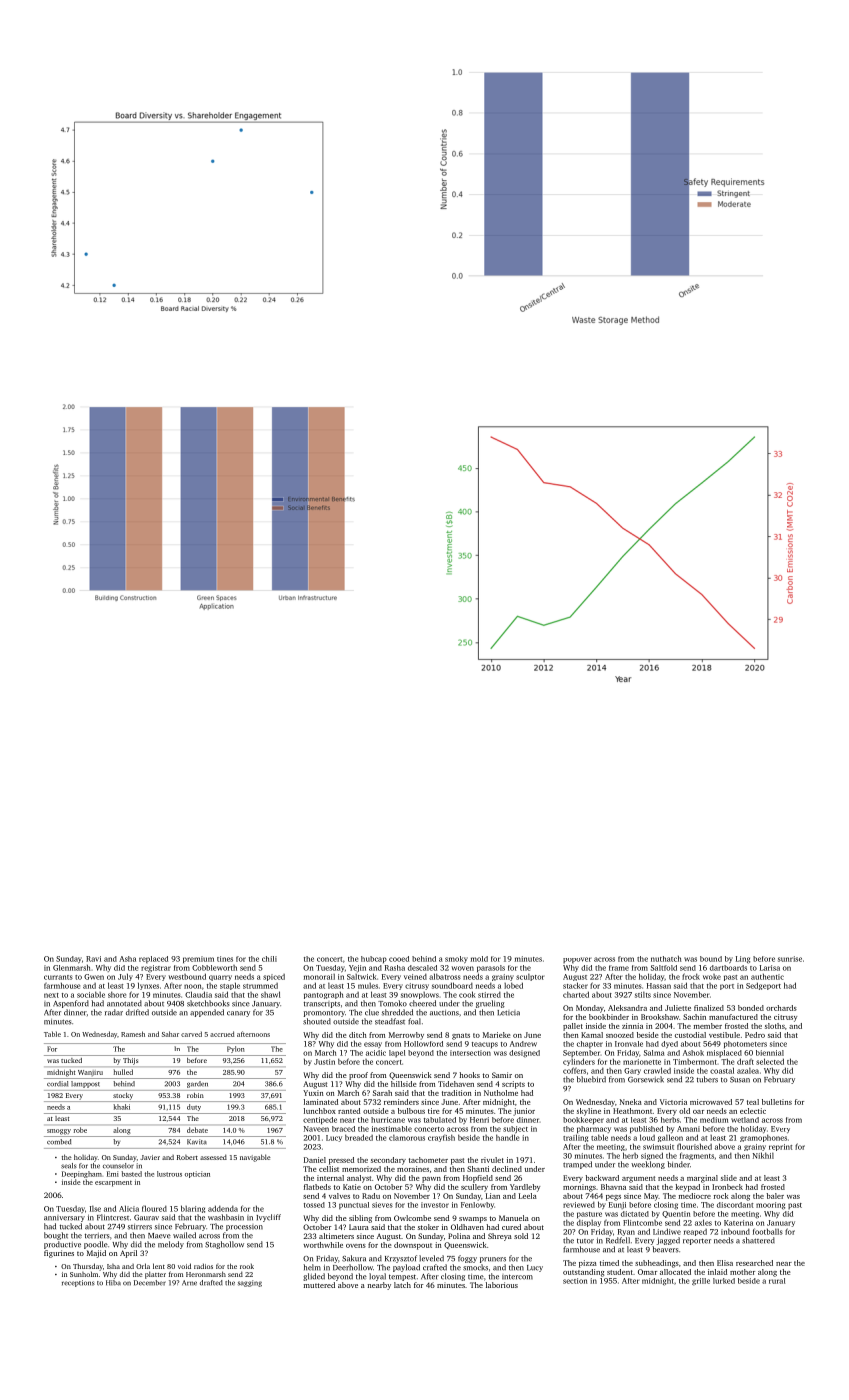 This screenshot has height=1400, width=849. I want to click on mooring, so click(770, 1206).
